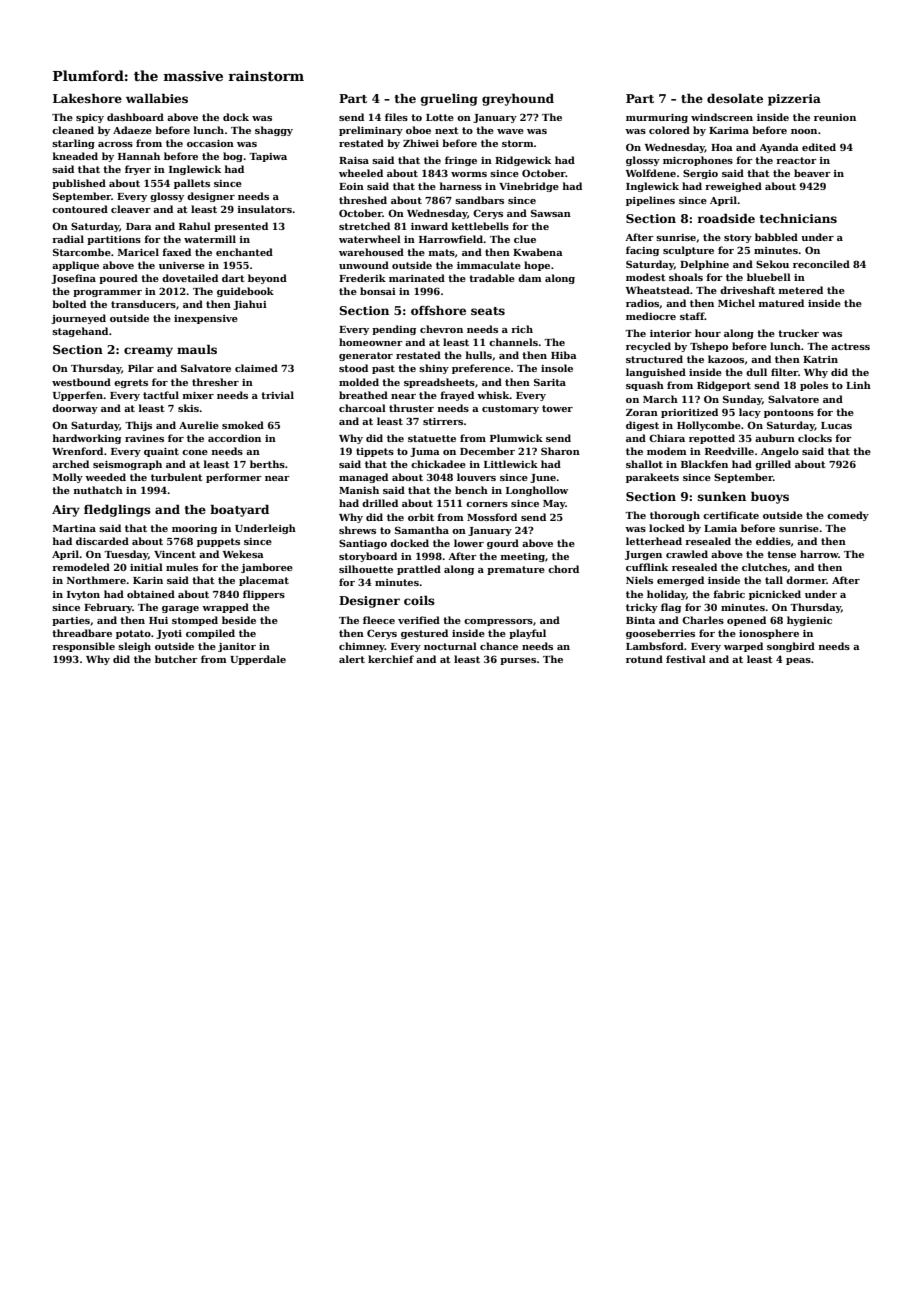 This screenshot has width=924, height=1308. What do you see at coordinates (363, 200) in the screenshot?
I see `threshed` at bounding box center [363, 200].
